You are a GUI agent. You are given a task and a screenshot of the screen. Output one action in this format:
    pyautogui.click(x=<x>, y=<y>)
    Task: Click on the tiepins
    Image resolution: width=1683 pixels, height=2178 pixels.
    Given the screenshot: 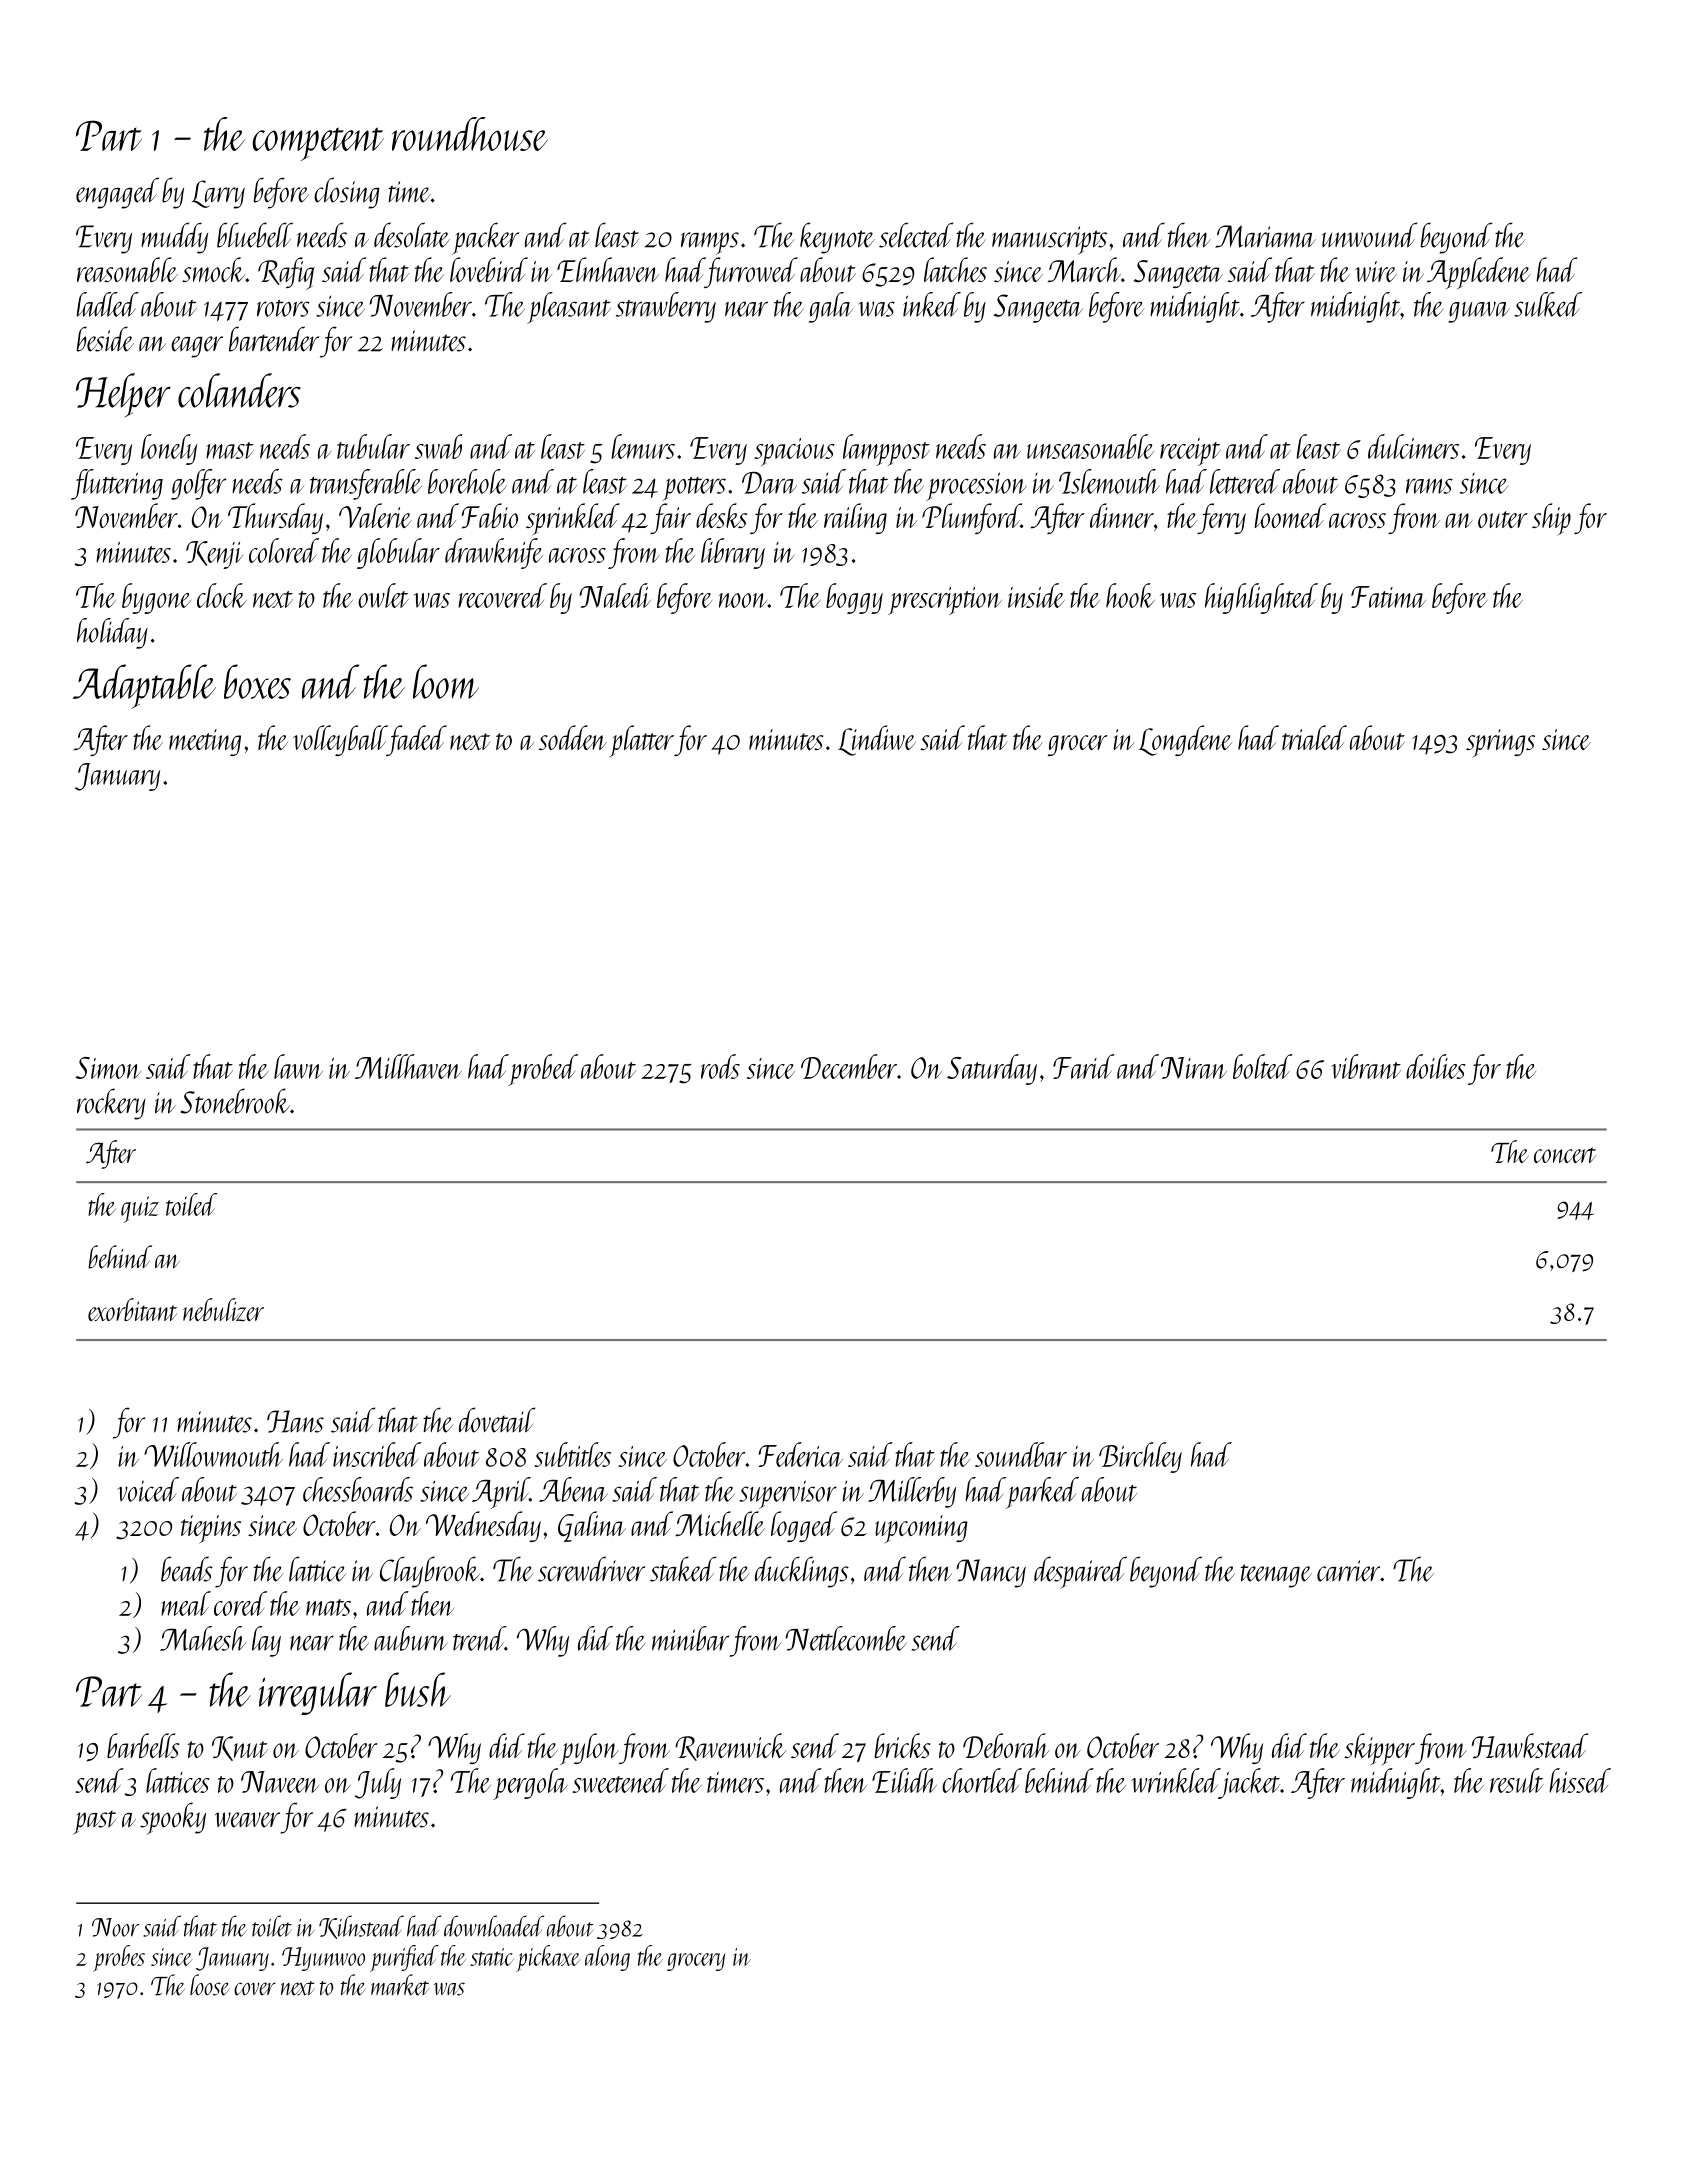 What is the action you would take?
    pyautogui.click(x=211, y=1529)
